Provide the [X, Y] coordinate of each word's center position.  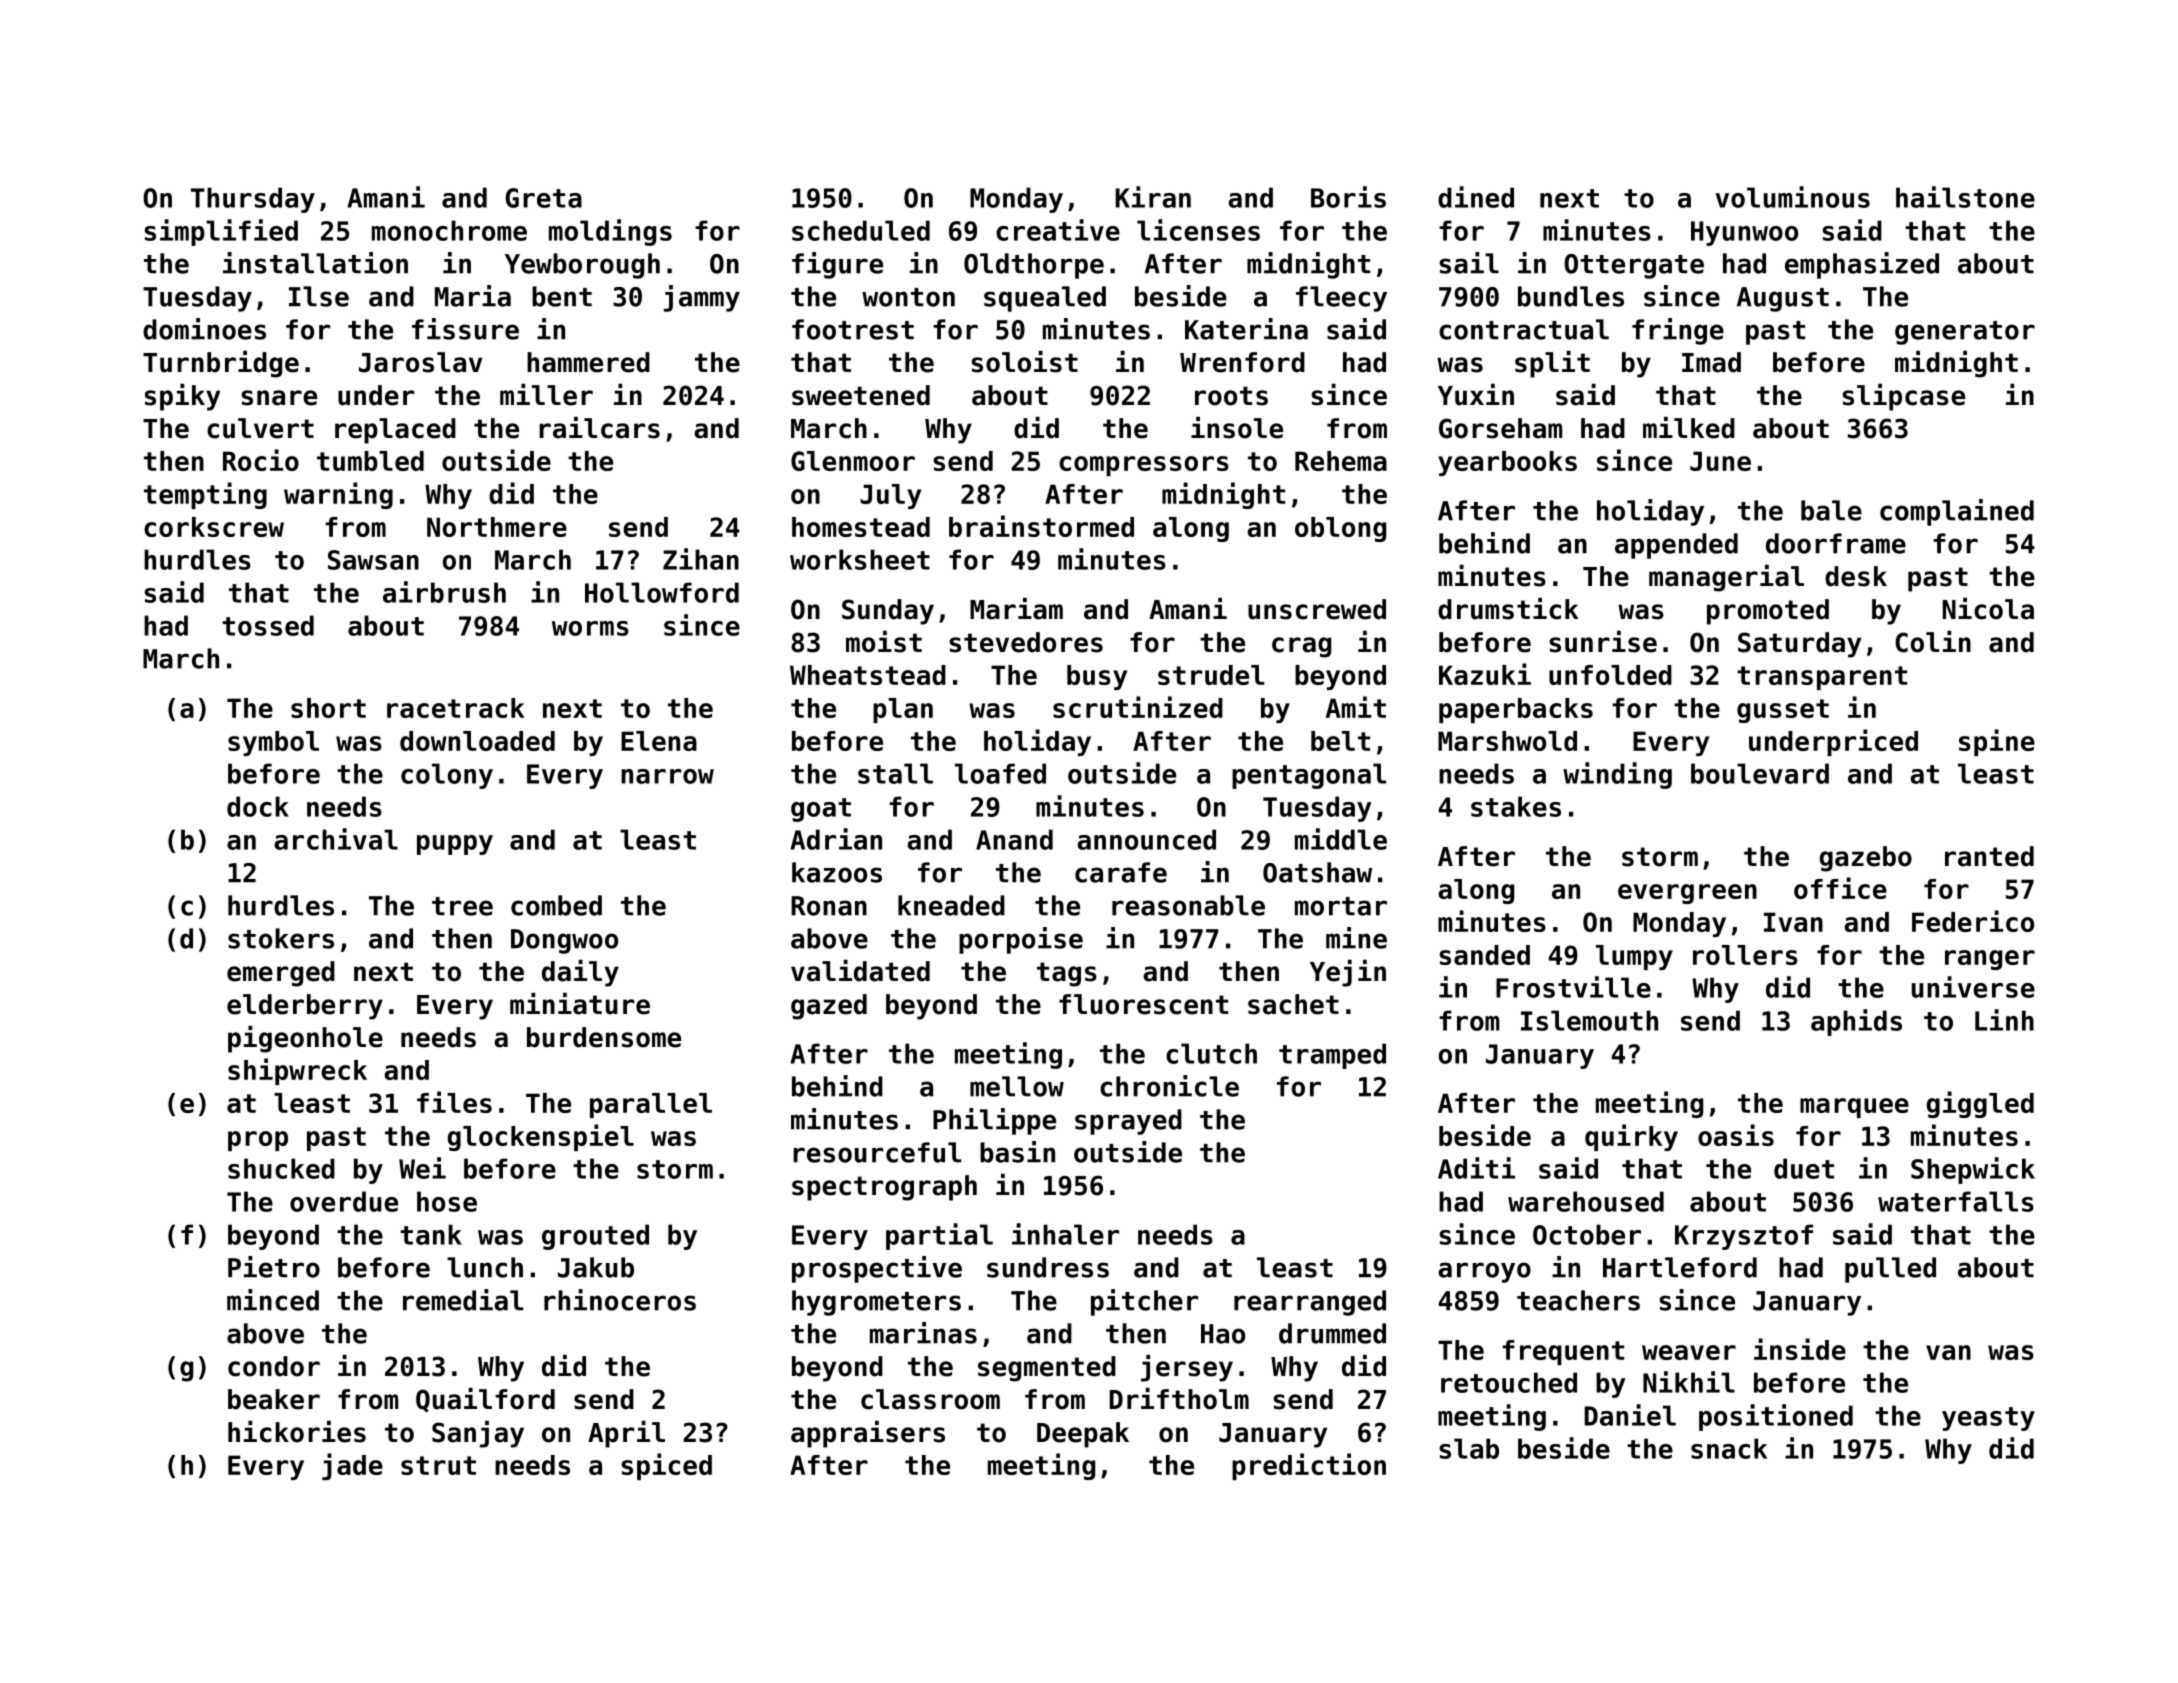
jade [352, 1466]
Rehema [1341, 461]
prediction [1309, 1466]
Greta [544, 198]
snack [1729, 1448]
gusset [1783, 711]
